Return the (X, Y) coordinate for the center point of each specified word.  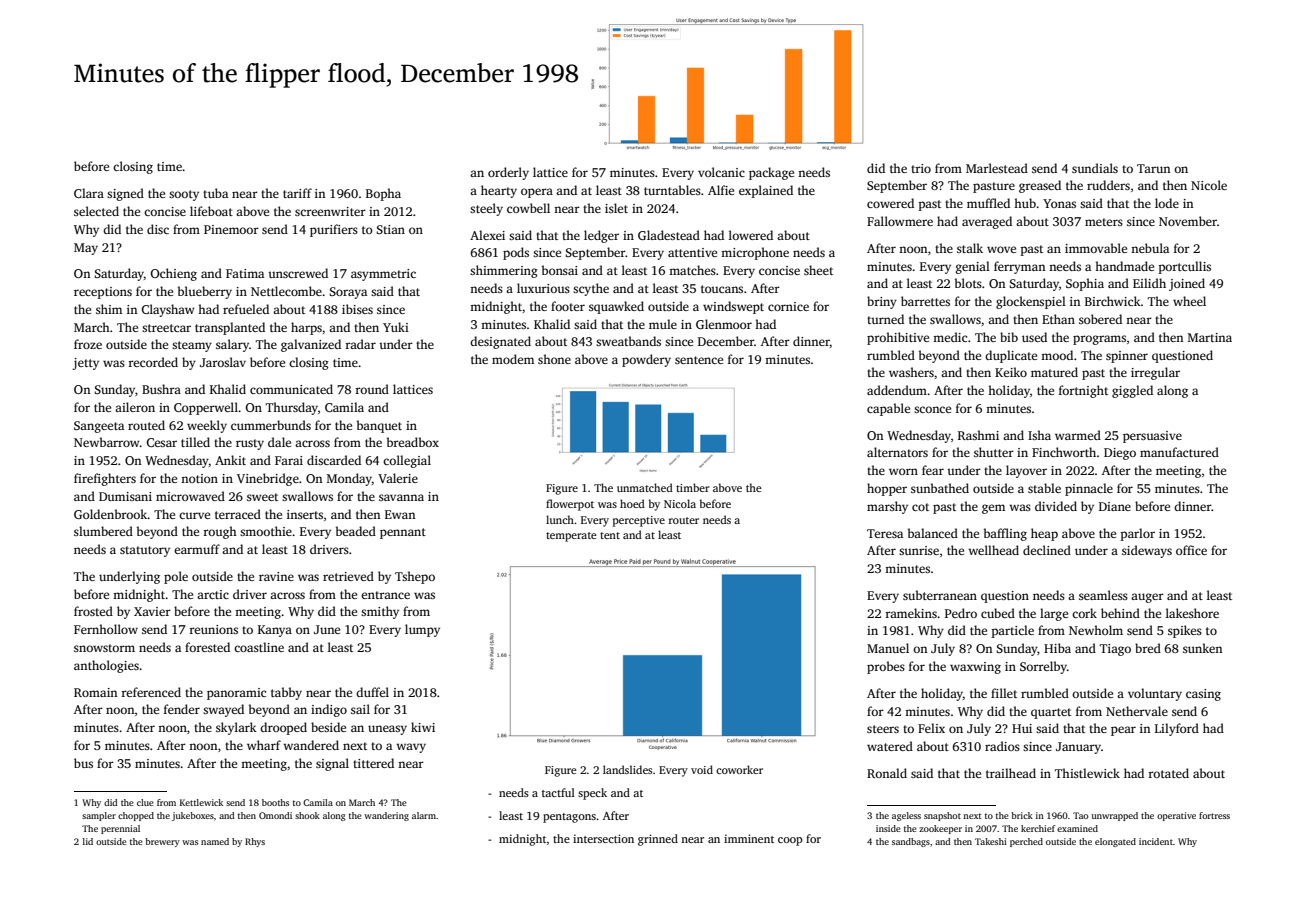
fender (182, 709)
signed (125, 194)
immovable (1096, 248)
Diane (1115, 506)
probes (886, 667)
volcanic (721, 172)
